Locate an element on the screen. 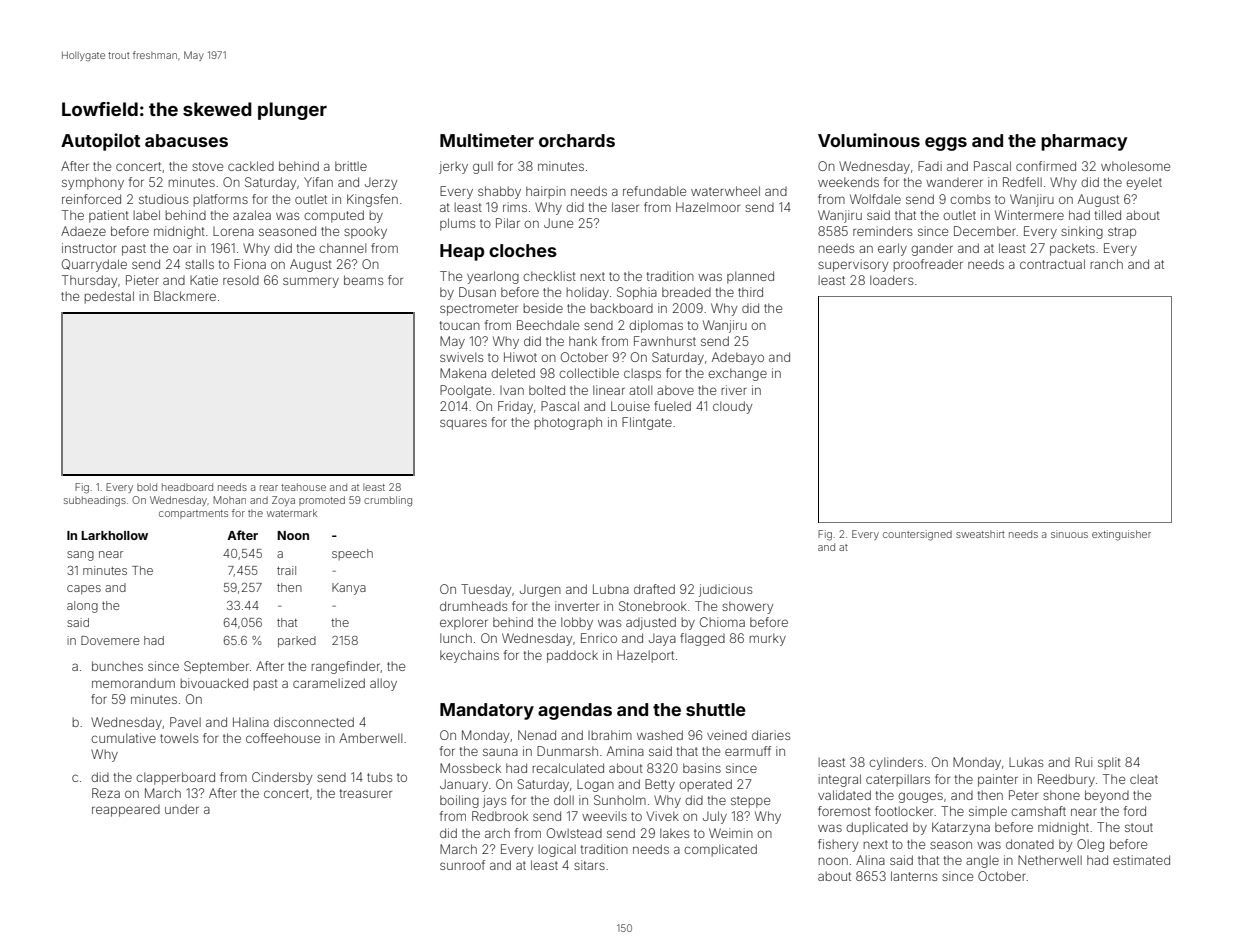 The width and height of the screenshot is (1233, 952). sweatshirt is located at coordinates (980, 534).
